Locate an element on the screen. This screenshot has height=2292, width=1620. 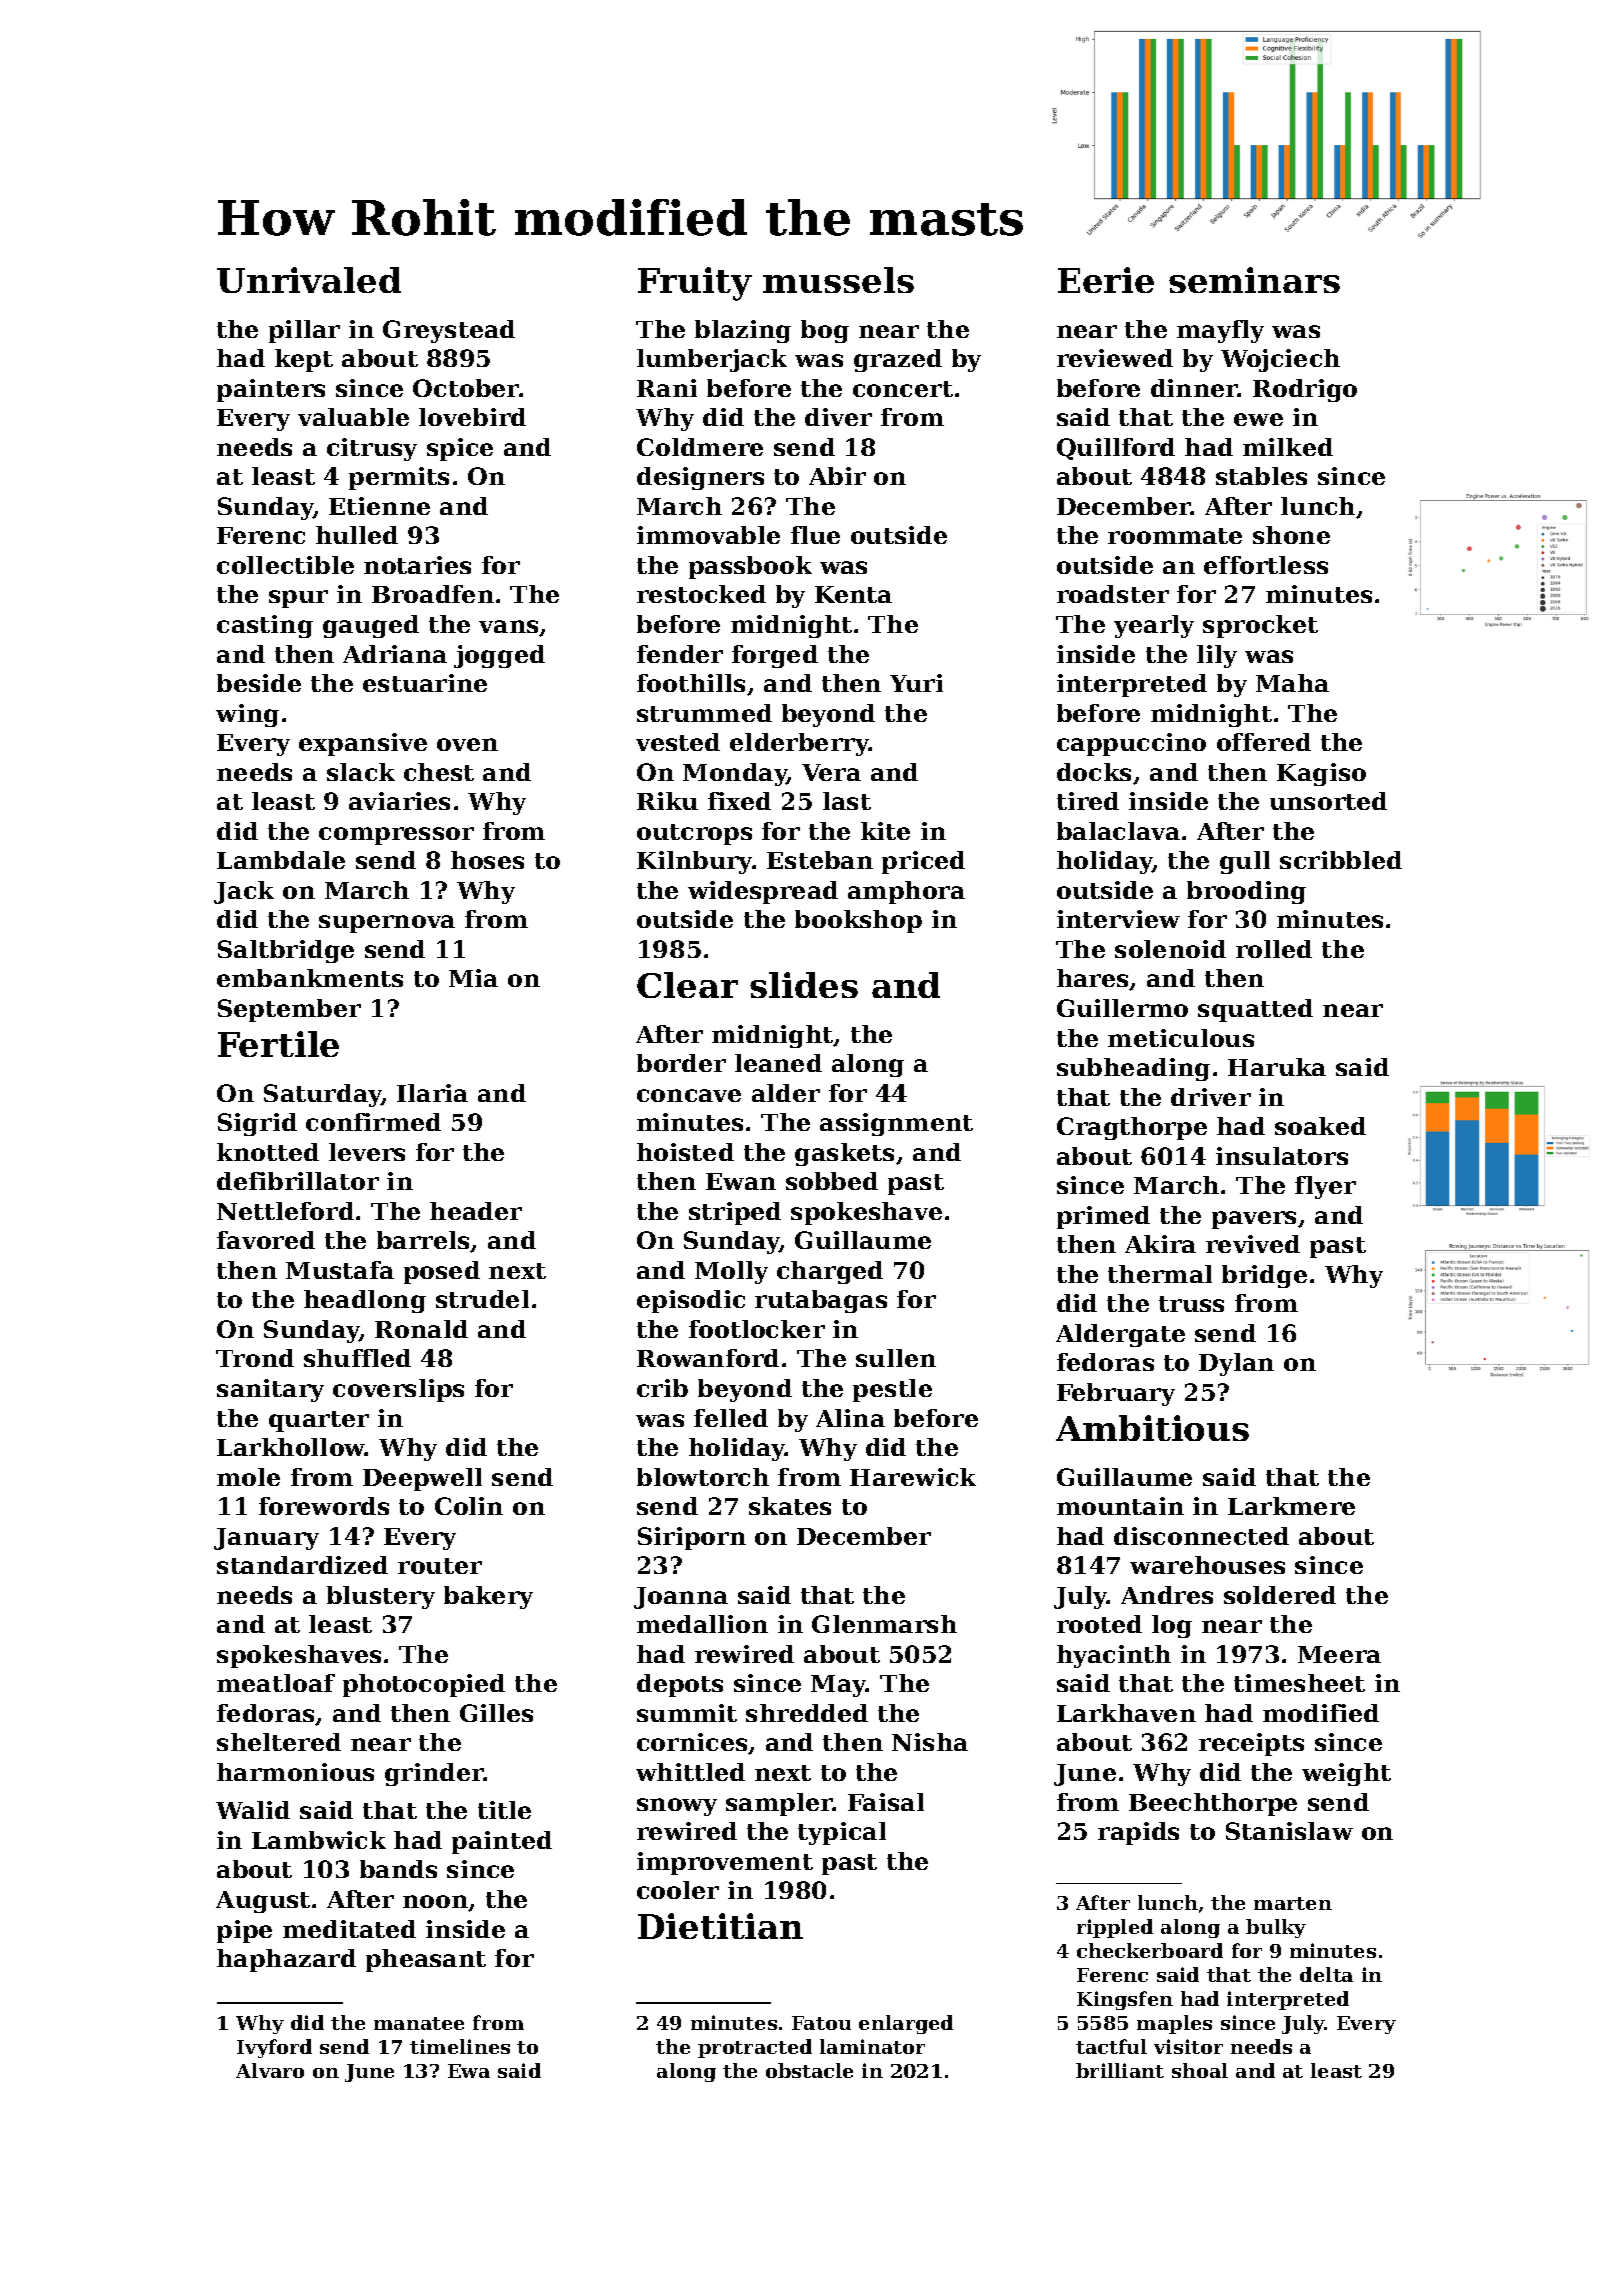
mussels is located at coordinates (838, 280).
